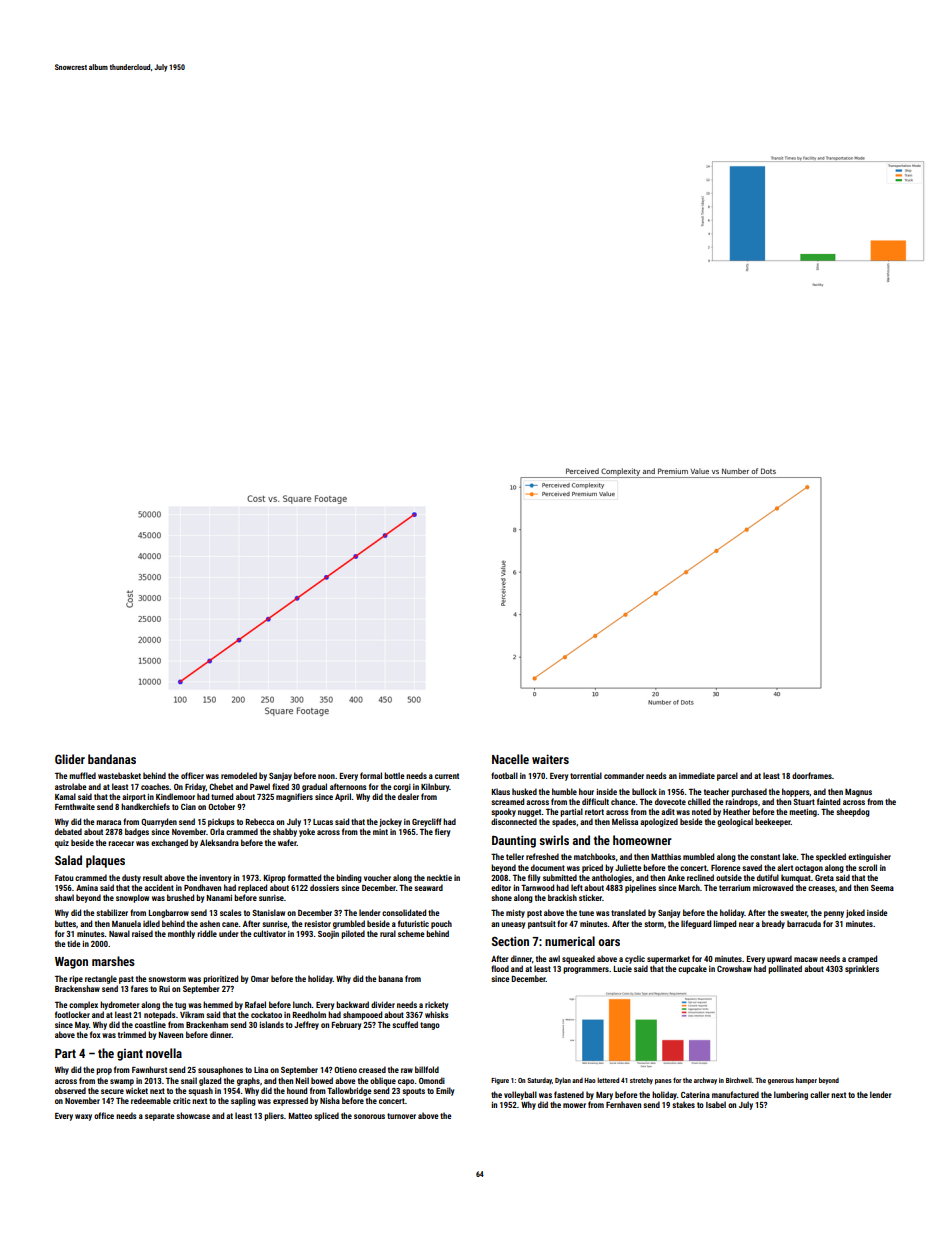 Image resolution: width=952 pixels, height=1233 pixels. Describe the element at coordinates (624, 775) in the page. I see `commander` at that location.
